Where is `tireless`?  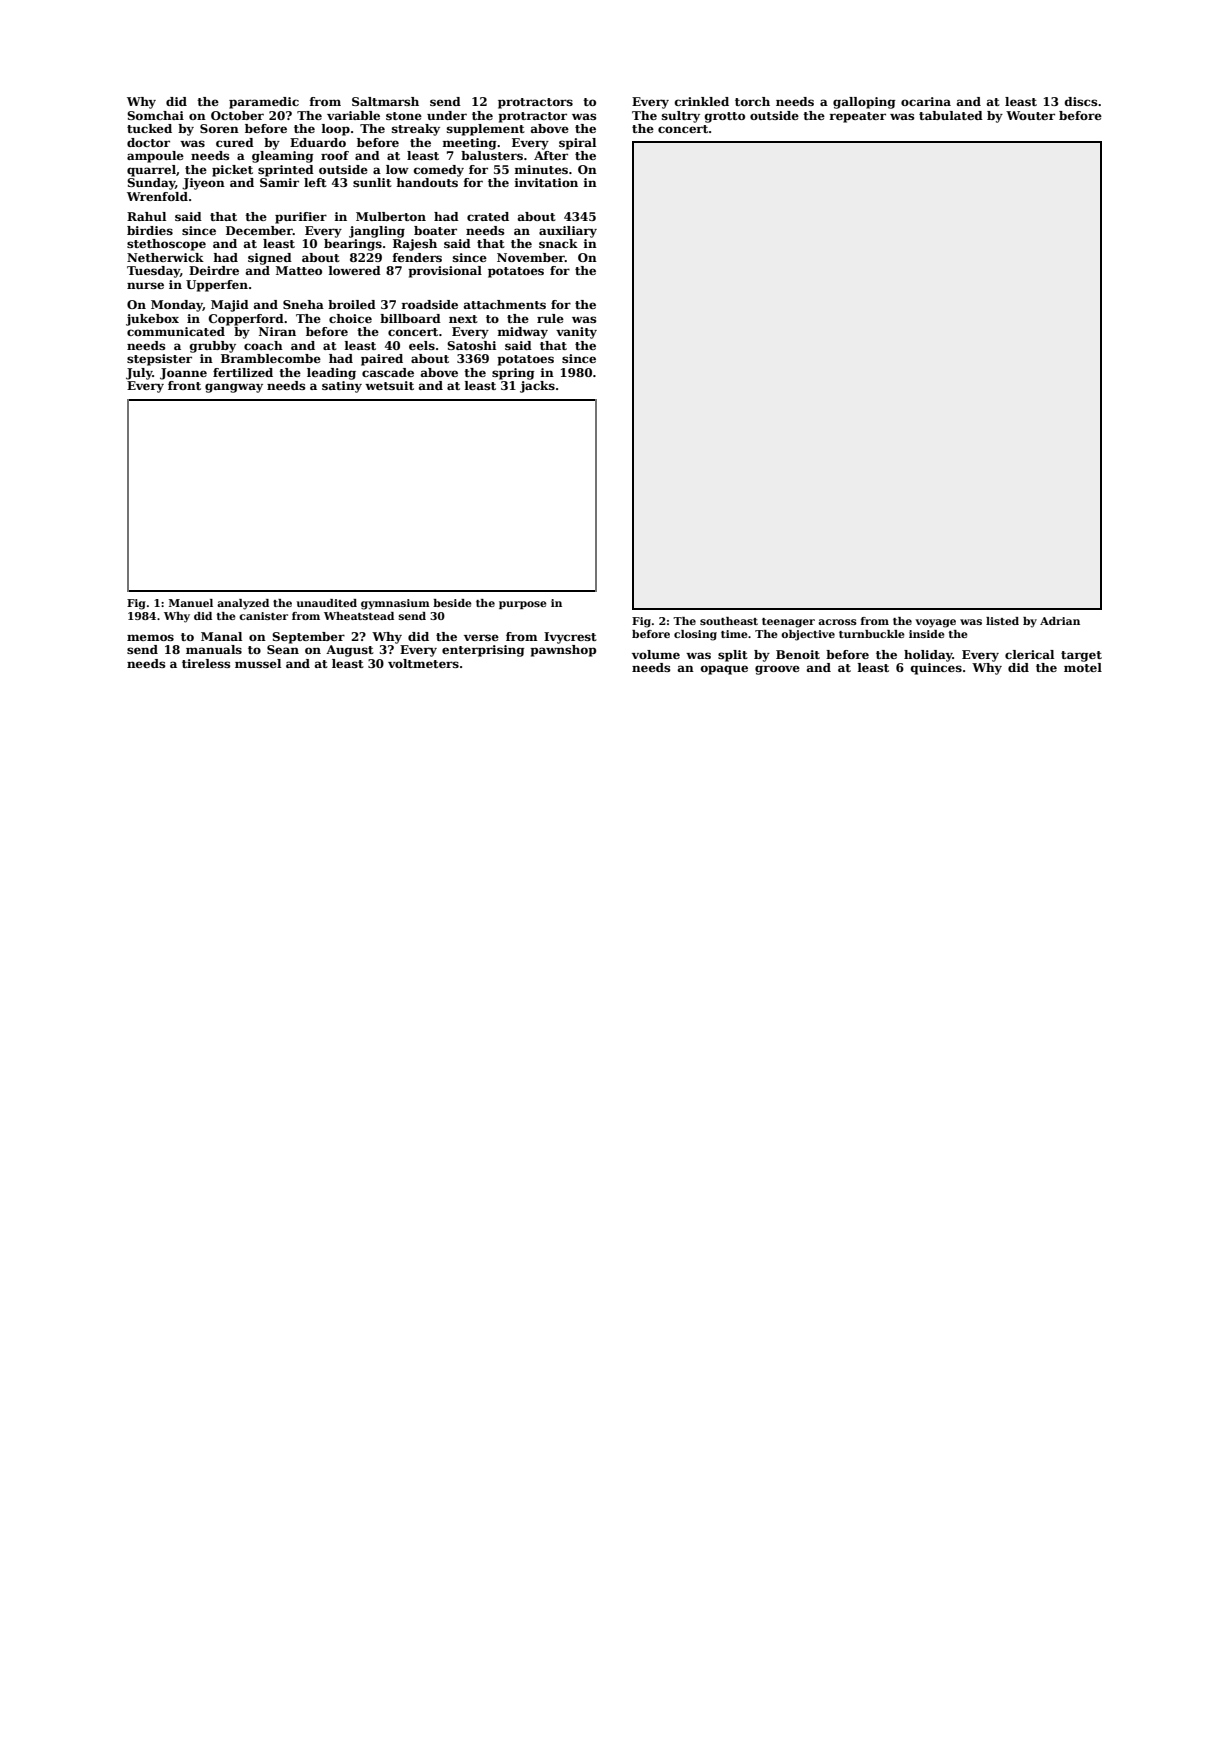 tireless is located at coordinates (206, 663).
